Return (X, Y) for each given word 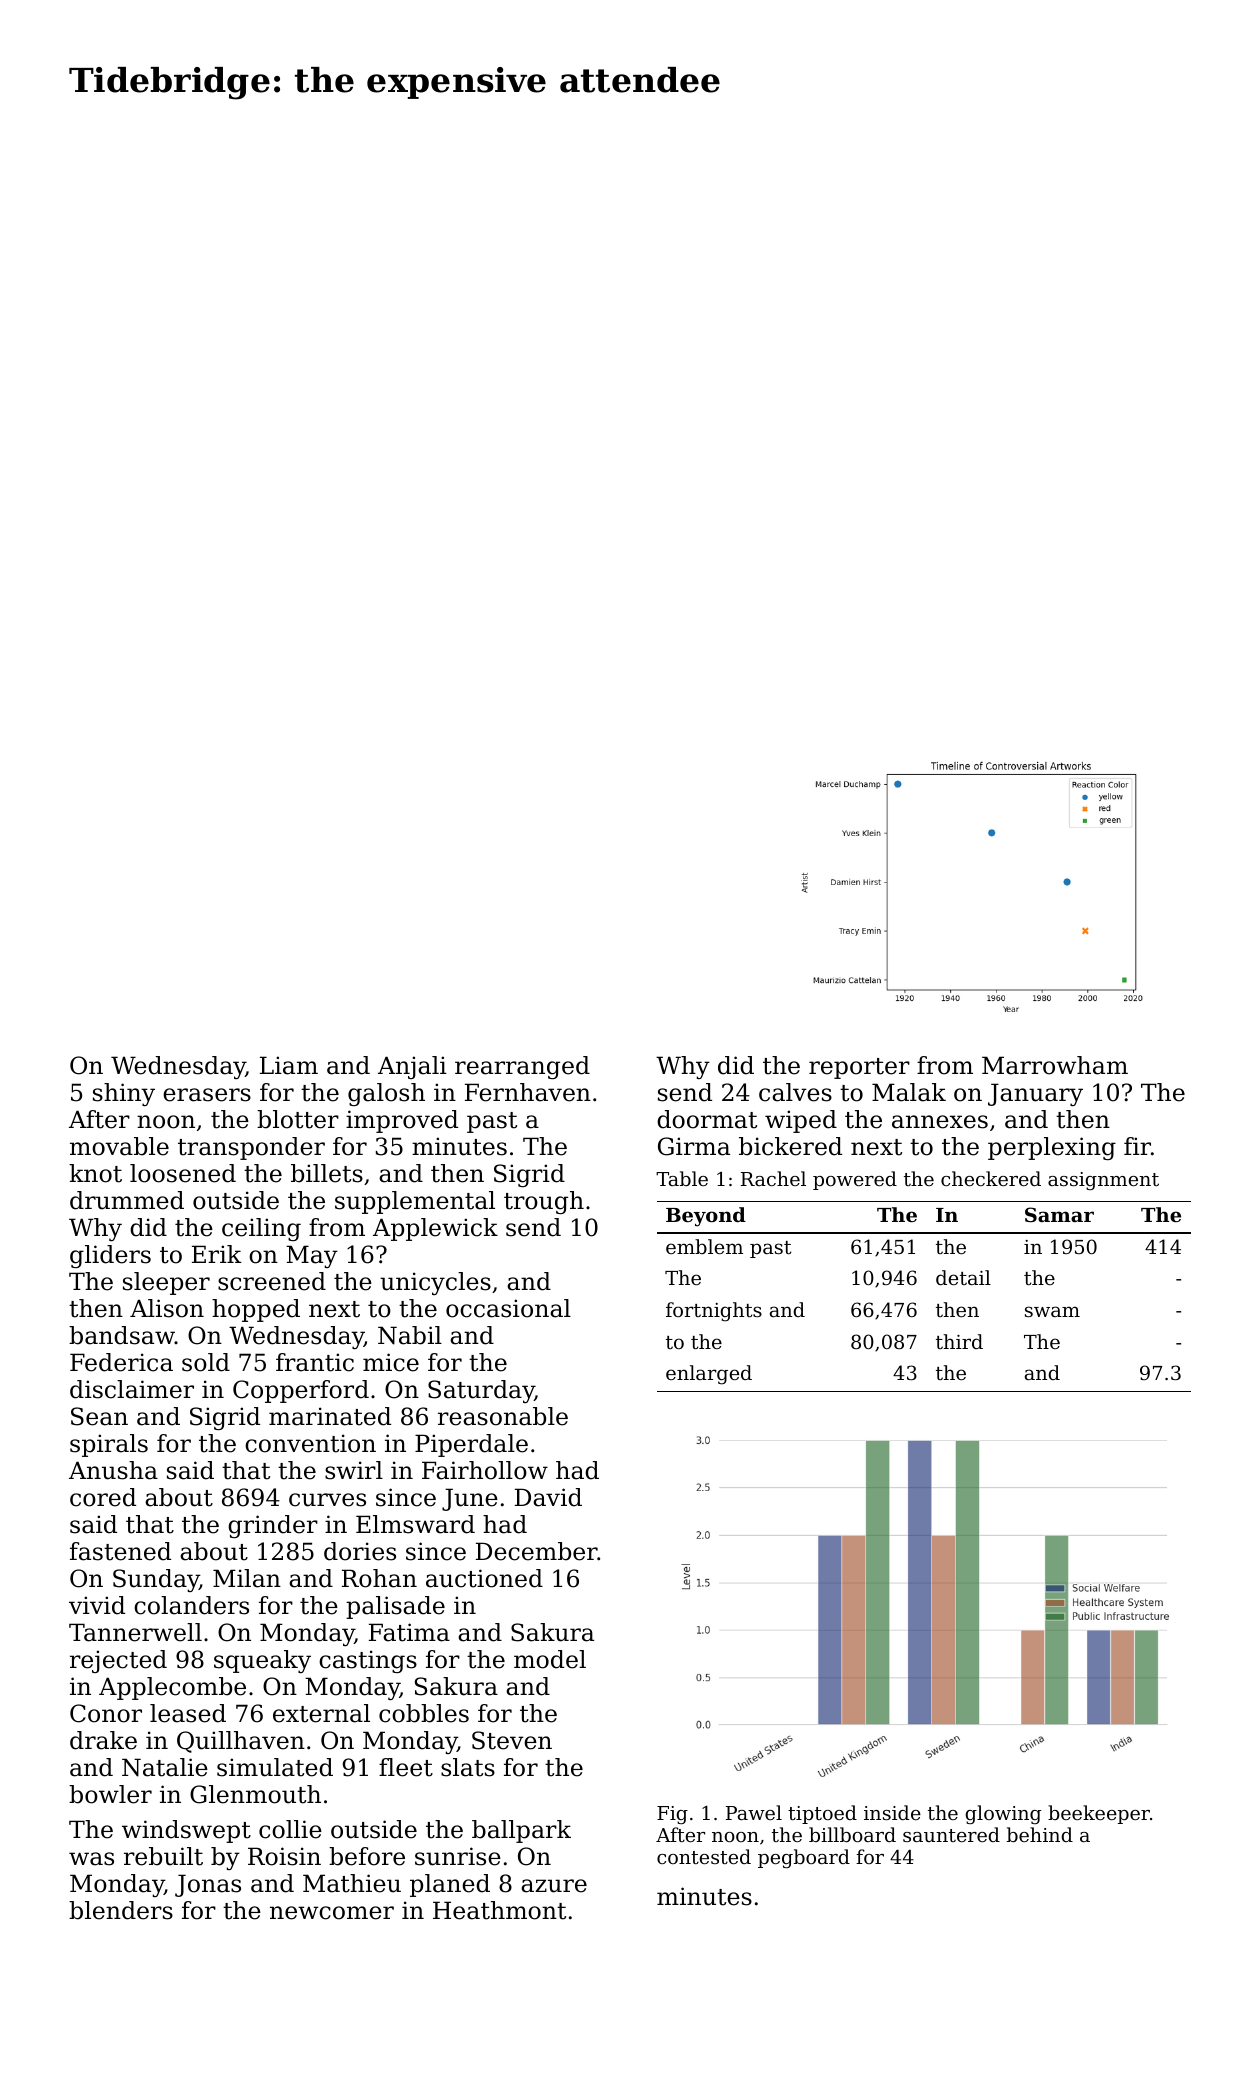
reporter (859, 1068)
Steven (512, 1740)
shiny (124, 1094)
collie (290, 1829)
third (959, 1341)
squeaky (262, 1661)
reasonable (503, 1416)
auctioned (484, 1578)
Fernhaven (528, 1092)
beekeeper (1099, 1814)
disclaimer (132, 1389)
